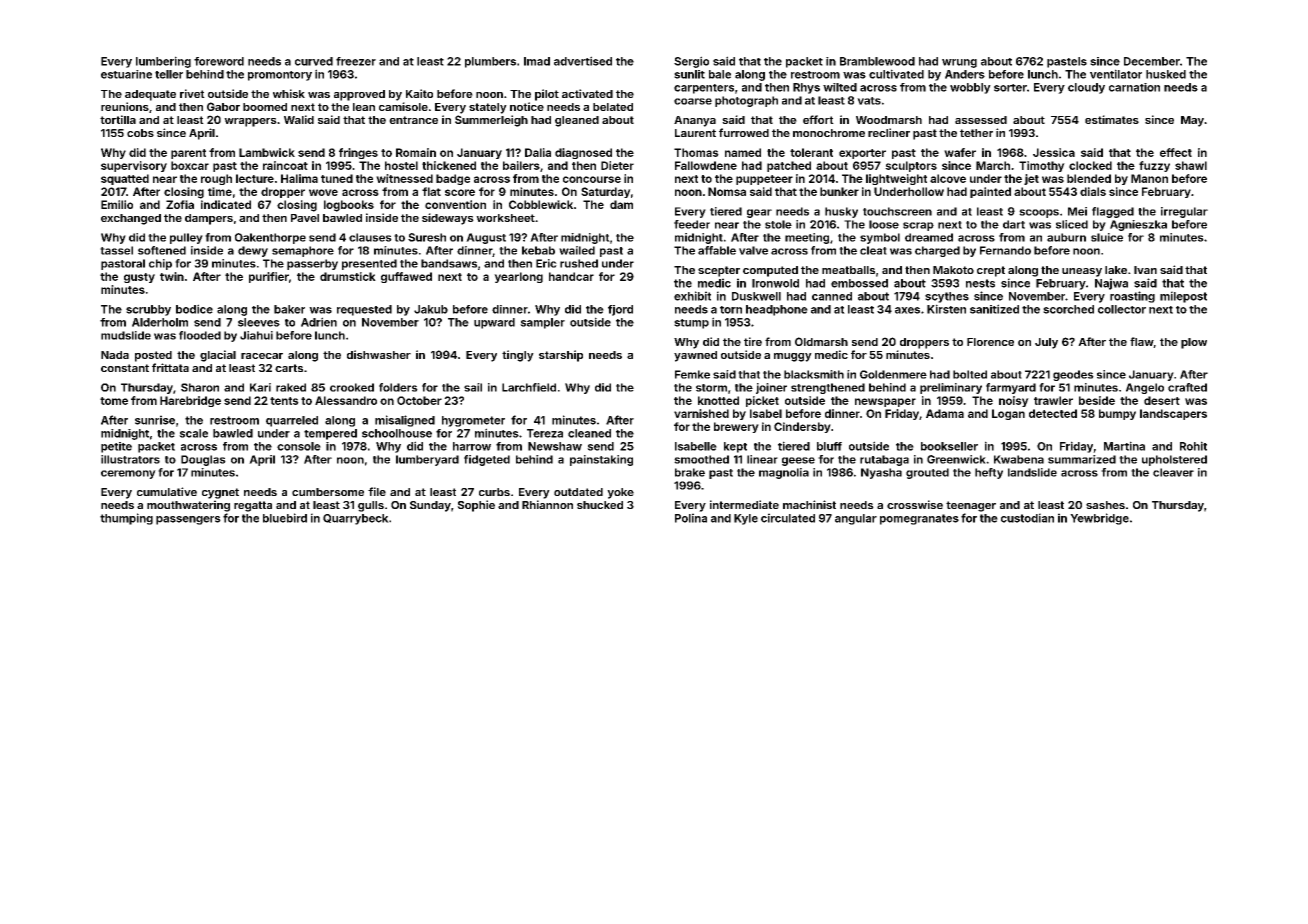  Describe the element at coordinates (356, 519) in the image. I see `Quarrybeck` at that location.
